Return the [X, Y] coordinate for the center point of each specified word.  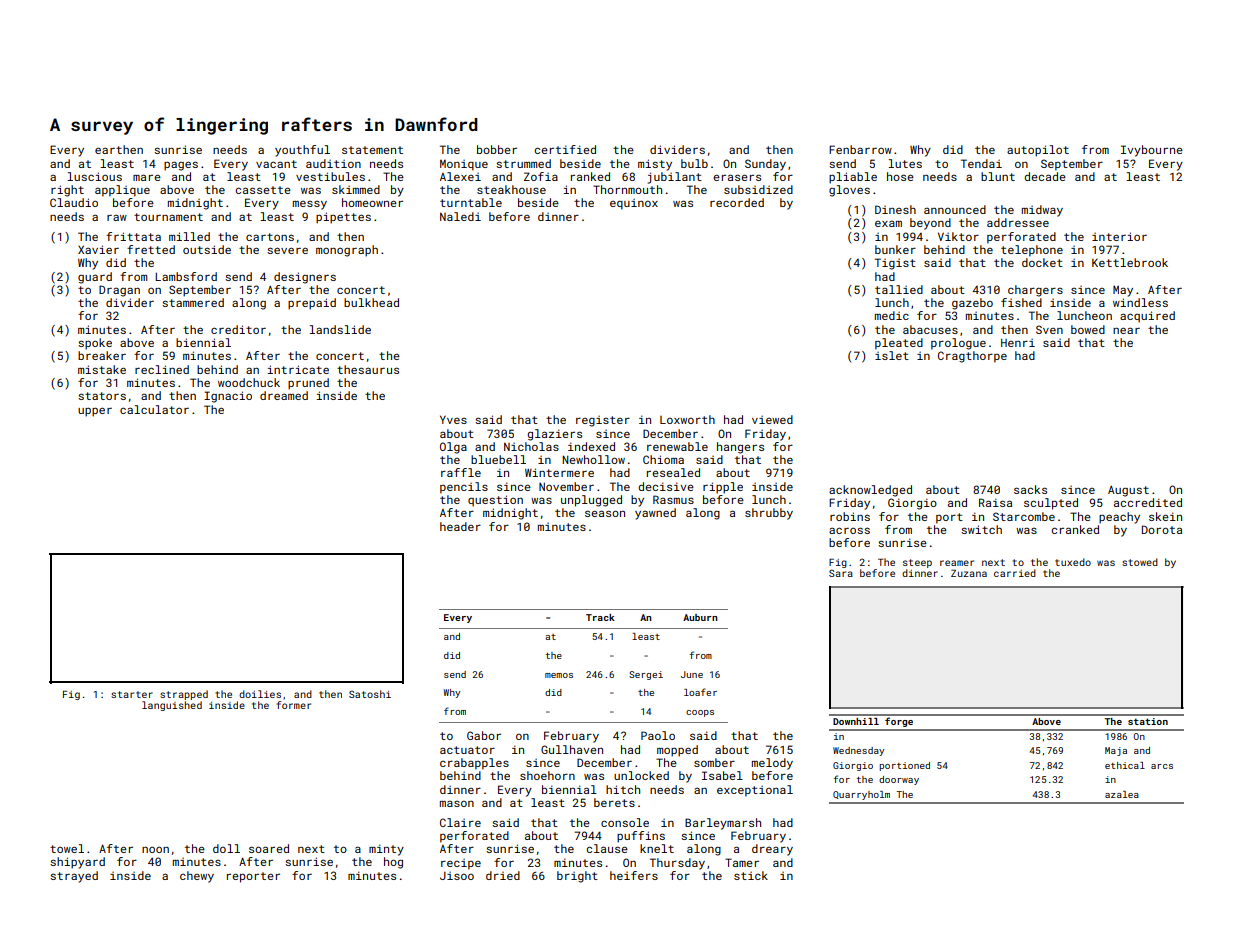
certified [565, 149]
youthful [302, 151]
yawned [655, 514]
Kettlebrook [1130, 262]
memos [559, 675]
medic [892, 315]
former [294, 705]
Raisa [995, 502]
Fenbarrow [860, 149]
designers [305, 278]
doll [226, 848]
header [460, 526]
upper [95, 412]
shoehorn [547, 775]
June [692, 674]
